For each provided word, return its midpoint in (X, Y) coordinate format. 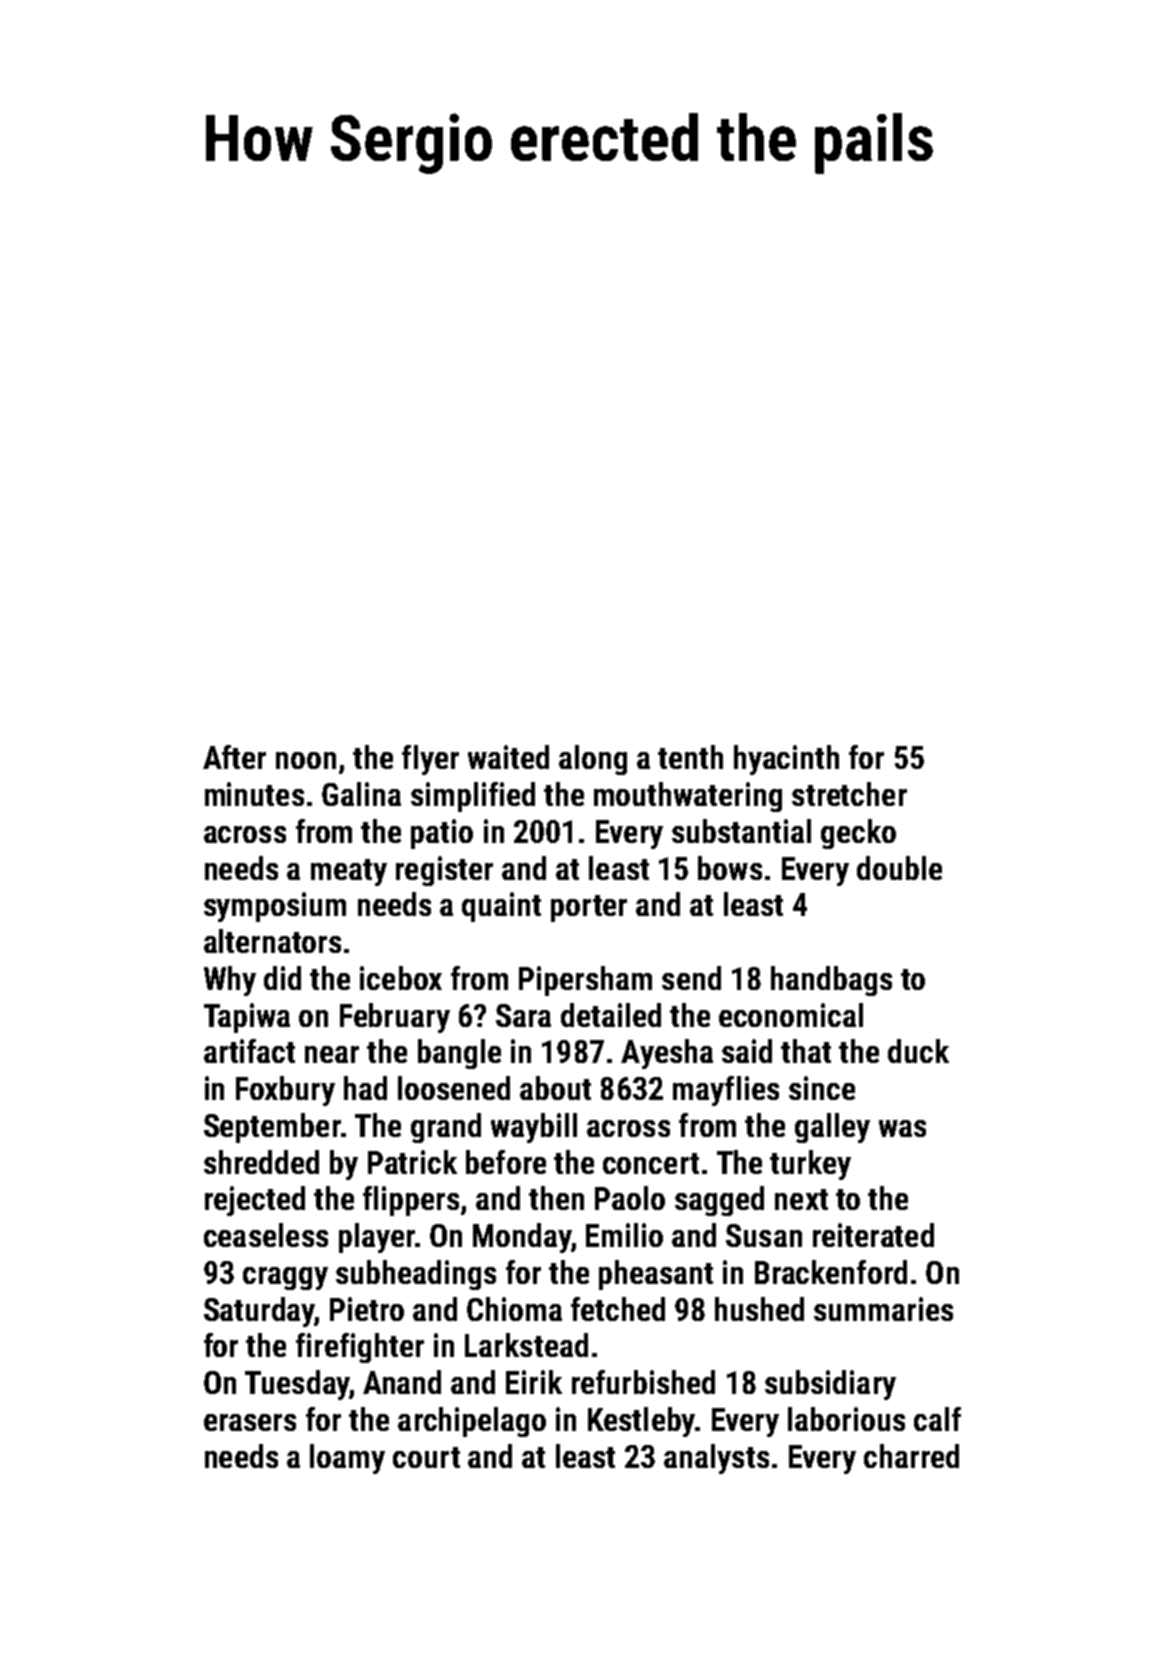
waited (508, 757)
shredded (261, 1162)
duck (918, 1051)
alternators (272, 941)
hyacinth (786, 760)
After (234, 757)
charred (911, 1456)
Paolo (630, 1198)
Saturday (259, 1312)
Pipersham (585, 981)
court (426, 1457)
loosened (454, 1088)
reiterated (873, 1235)
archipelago (472, 1422)
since (822, 1088)
